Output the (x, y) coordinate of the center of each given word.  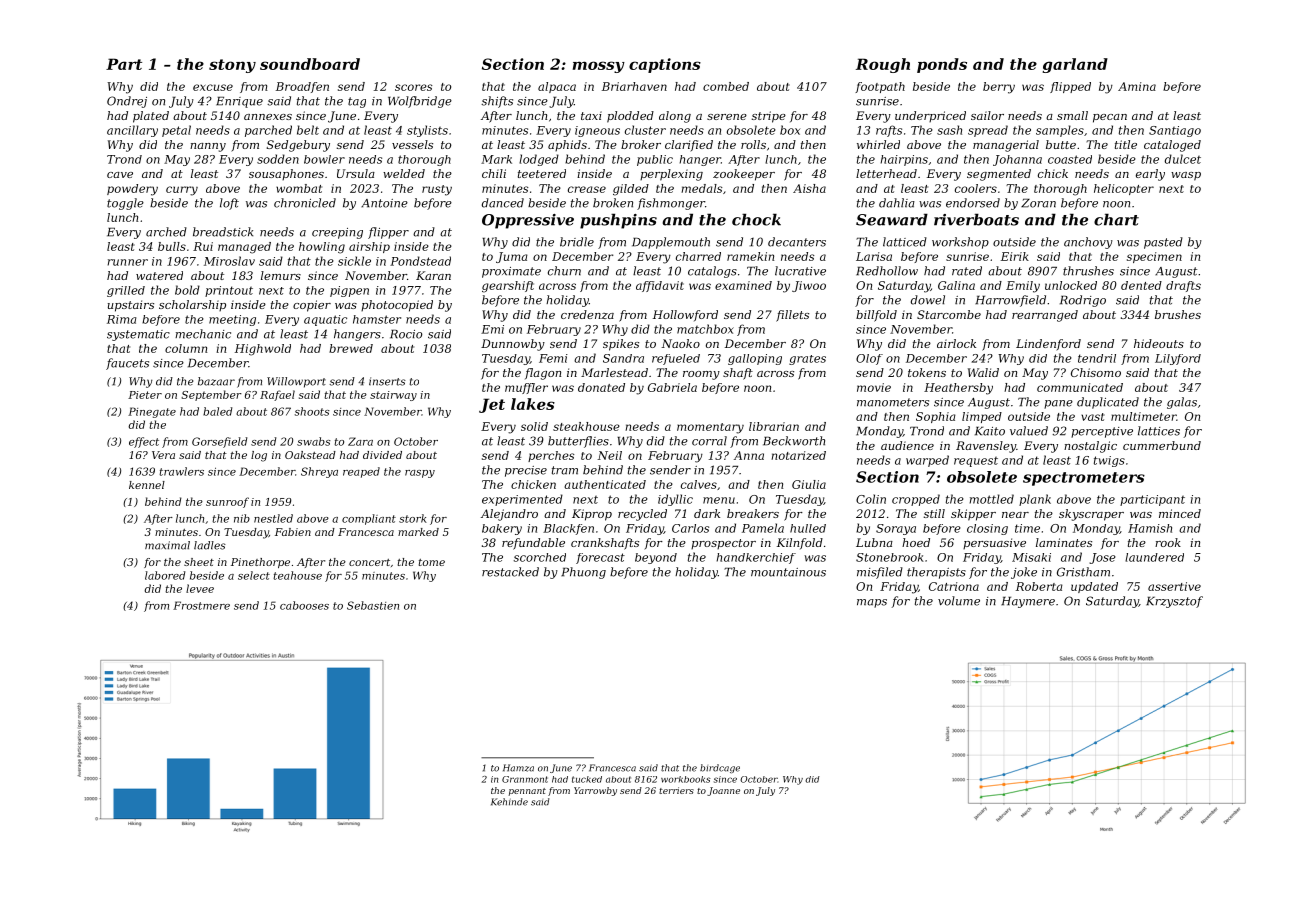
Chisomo (1096, 372)
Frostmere (201, 605)
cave (120, 175)
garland (1075, 65)
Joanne (723, 791)
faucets (127, 364)
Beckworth (794, 441)
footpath (880, 87)
